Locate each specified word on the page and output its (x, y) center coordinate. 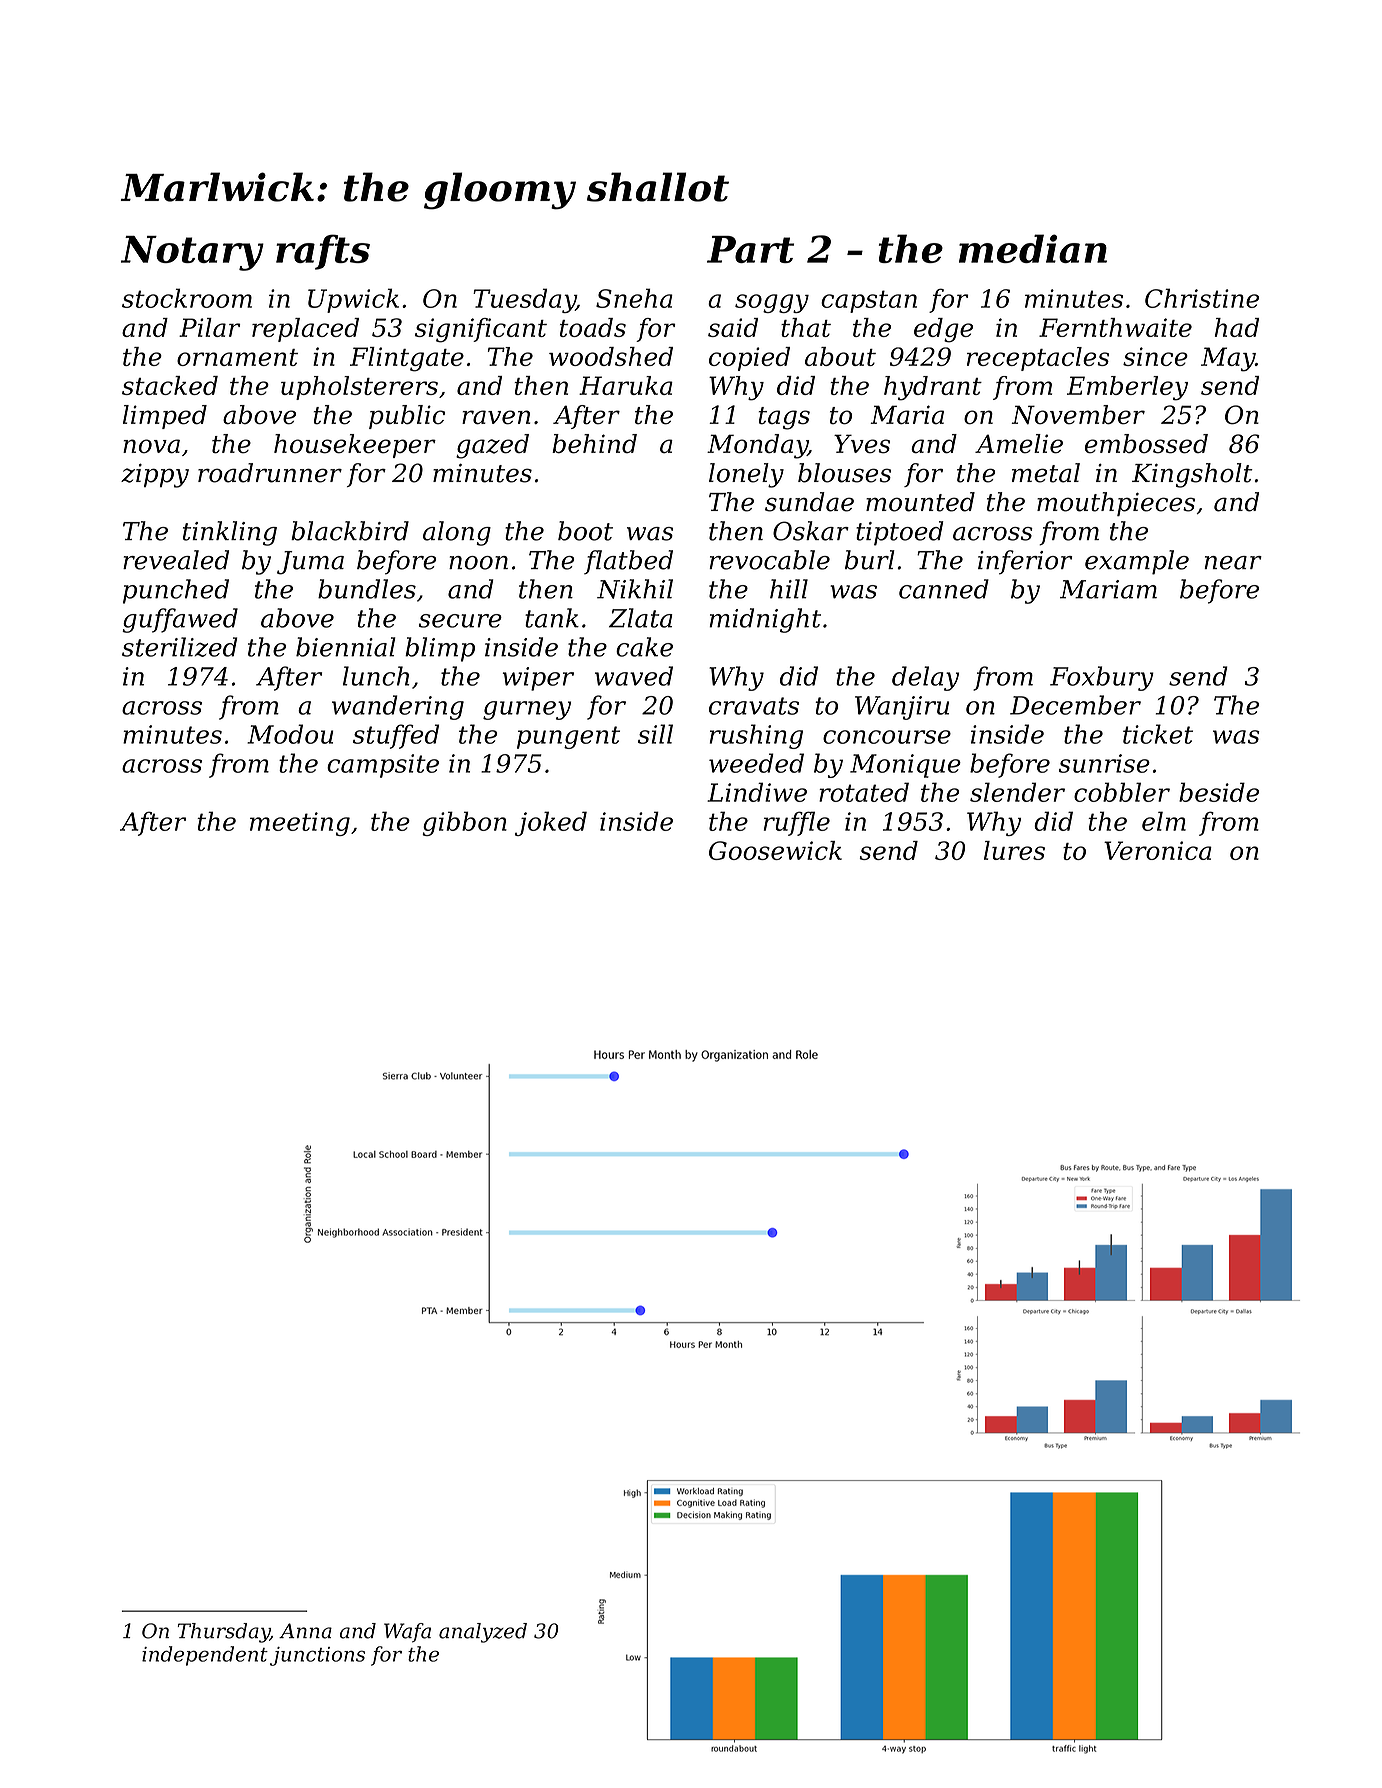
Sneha (634, 298)
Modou (290, 734)
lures (1014, 850)
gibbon (464, 823)
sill (655, 734)
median (1033, 248)
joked (551, 823)
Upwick (353, 300)
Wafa (407, 1633)
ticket (1158, 734)
